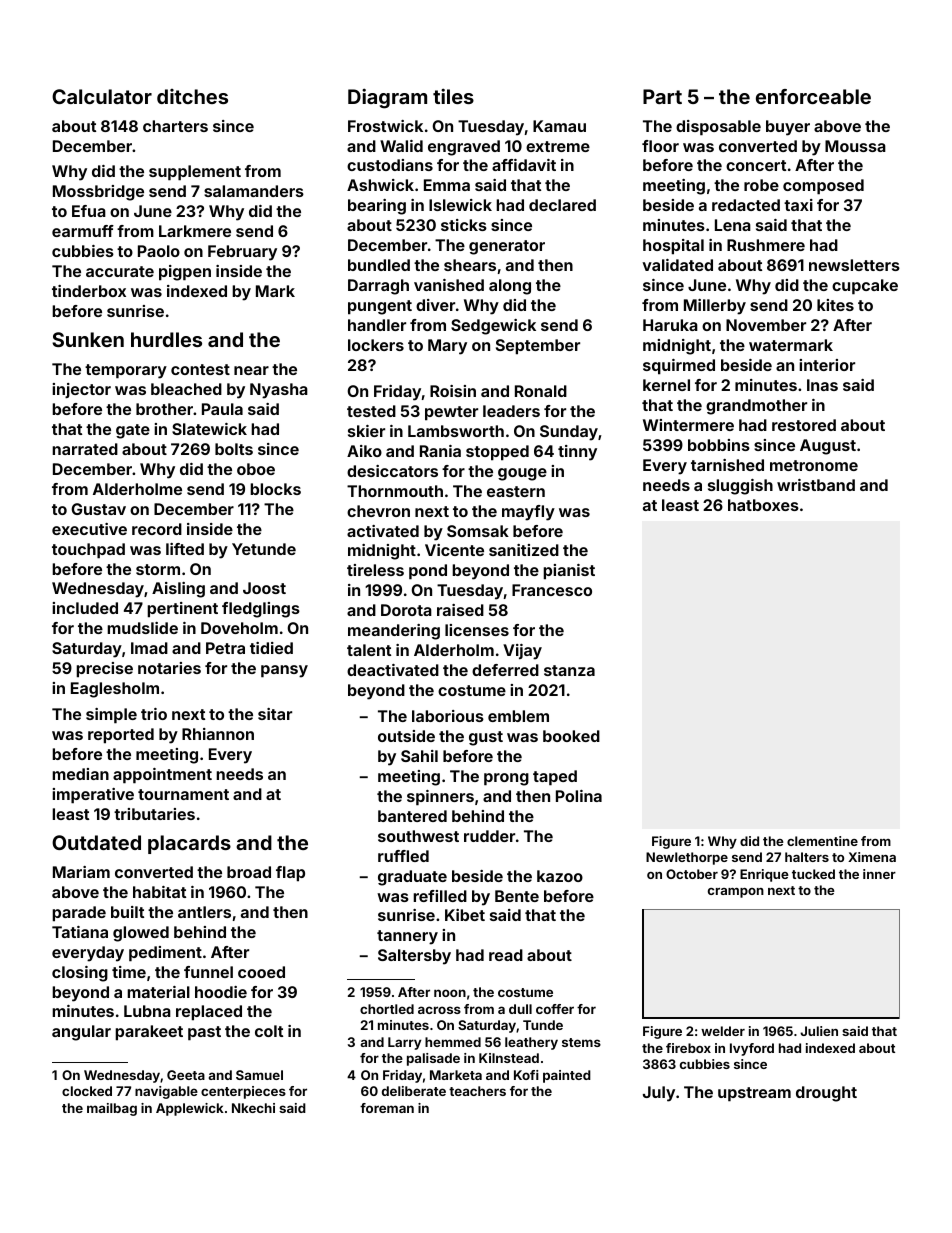  What do you see at coordinates (816, 485) in the document?
I see `wristband` at bounding box center [816, 485].
